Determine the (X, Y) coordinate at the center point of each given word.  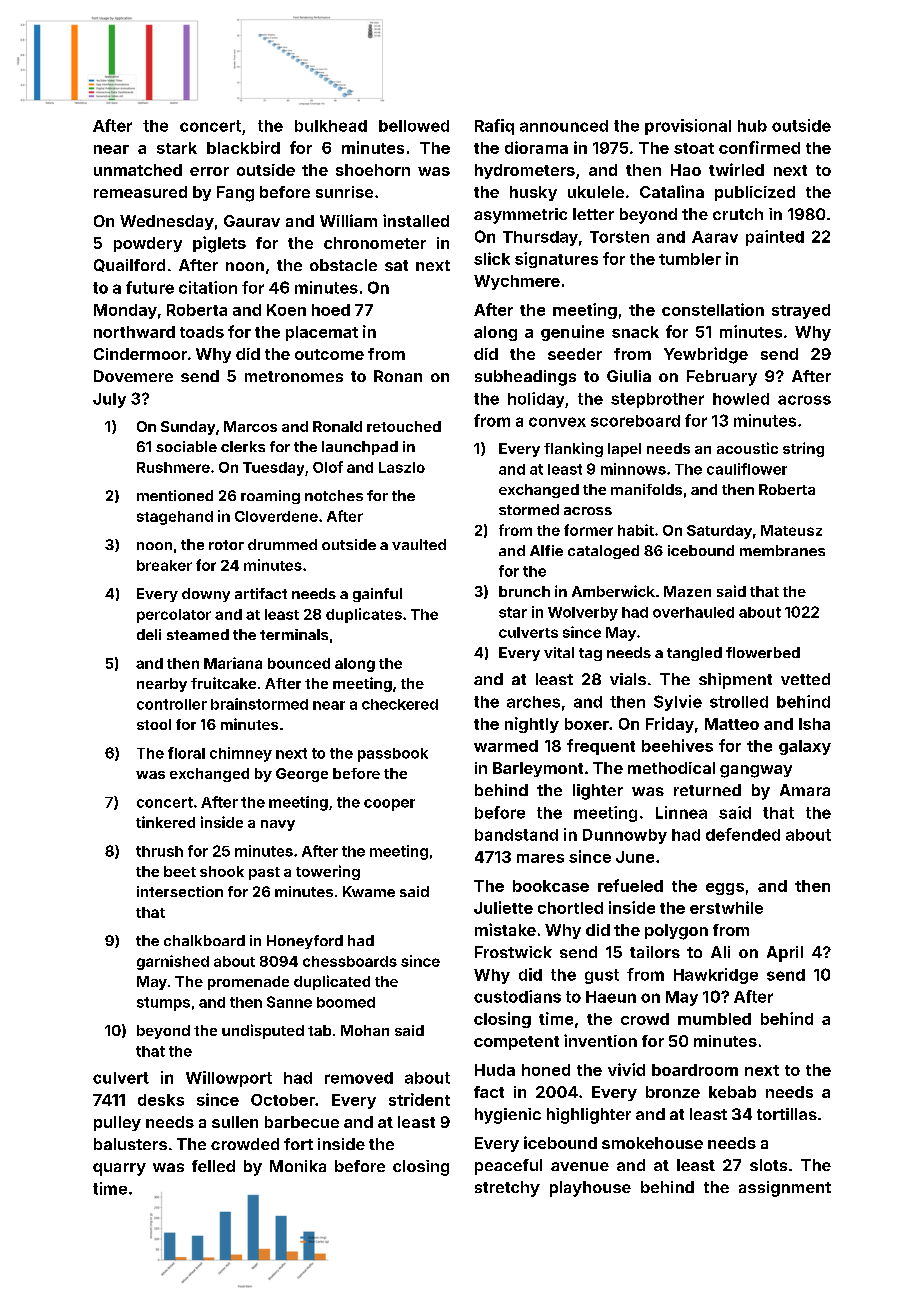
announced (564, 126)
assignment (785, 1189)
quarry (119, 1169)
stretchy (507, 1189)
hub (752, 126)
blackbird (243, 147)
